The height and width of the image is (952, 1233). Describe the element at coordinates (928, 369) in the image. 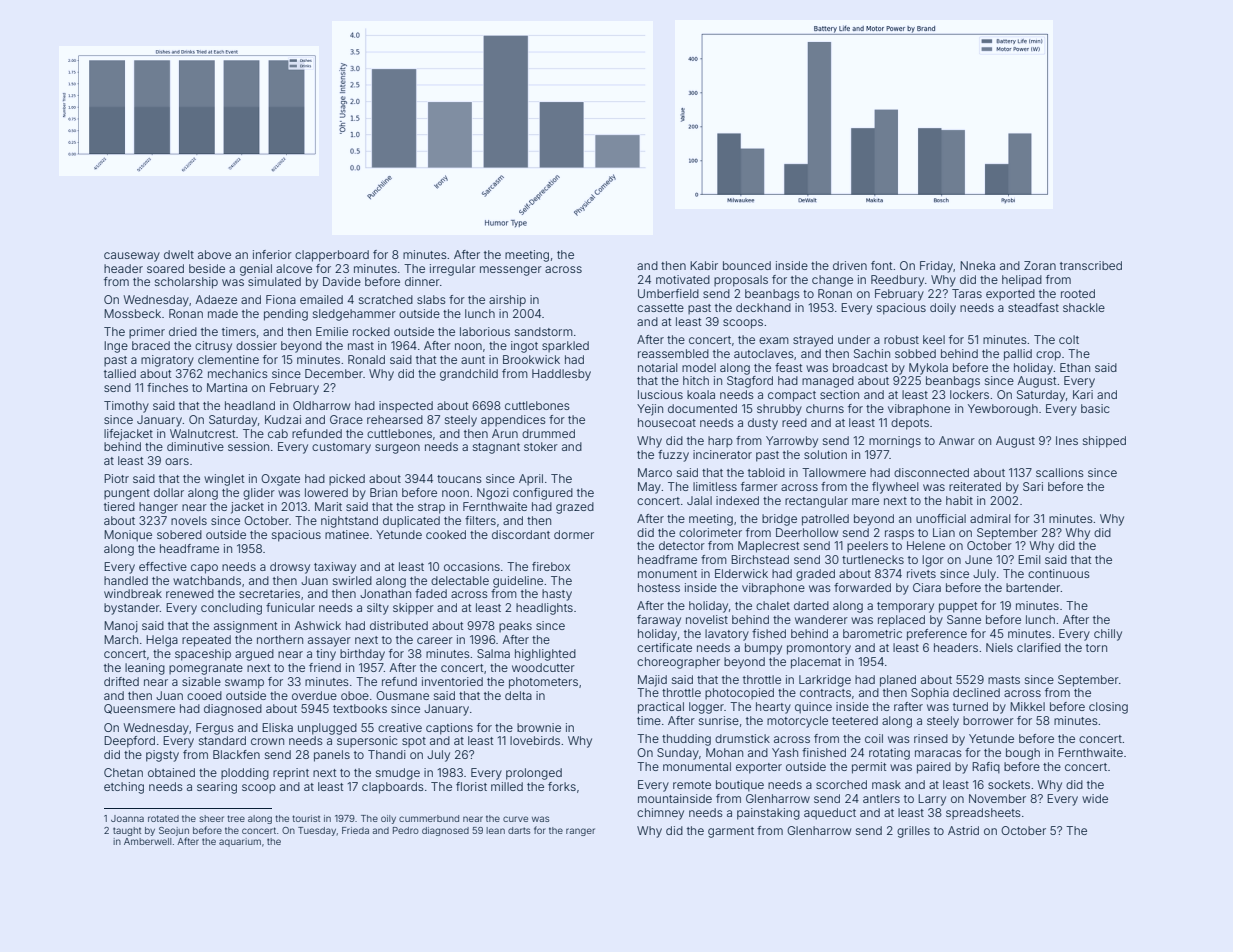

I see `Mykola` at that location.
